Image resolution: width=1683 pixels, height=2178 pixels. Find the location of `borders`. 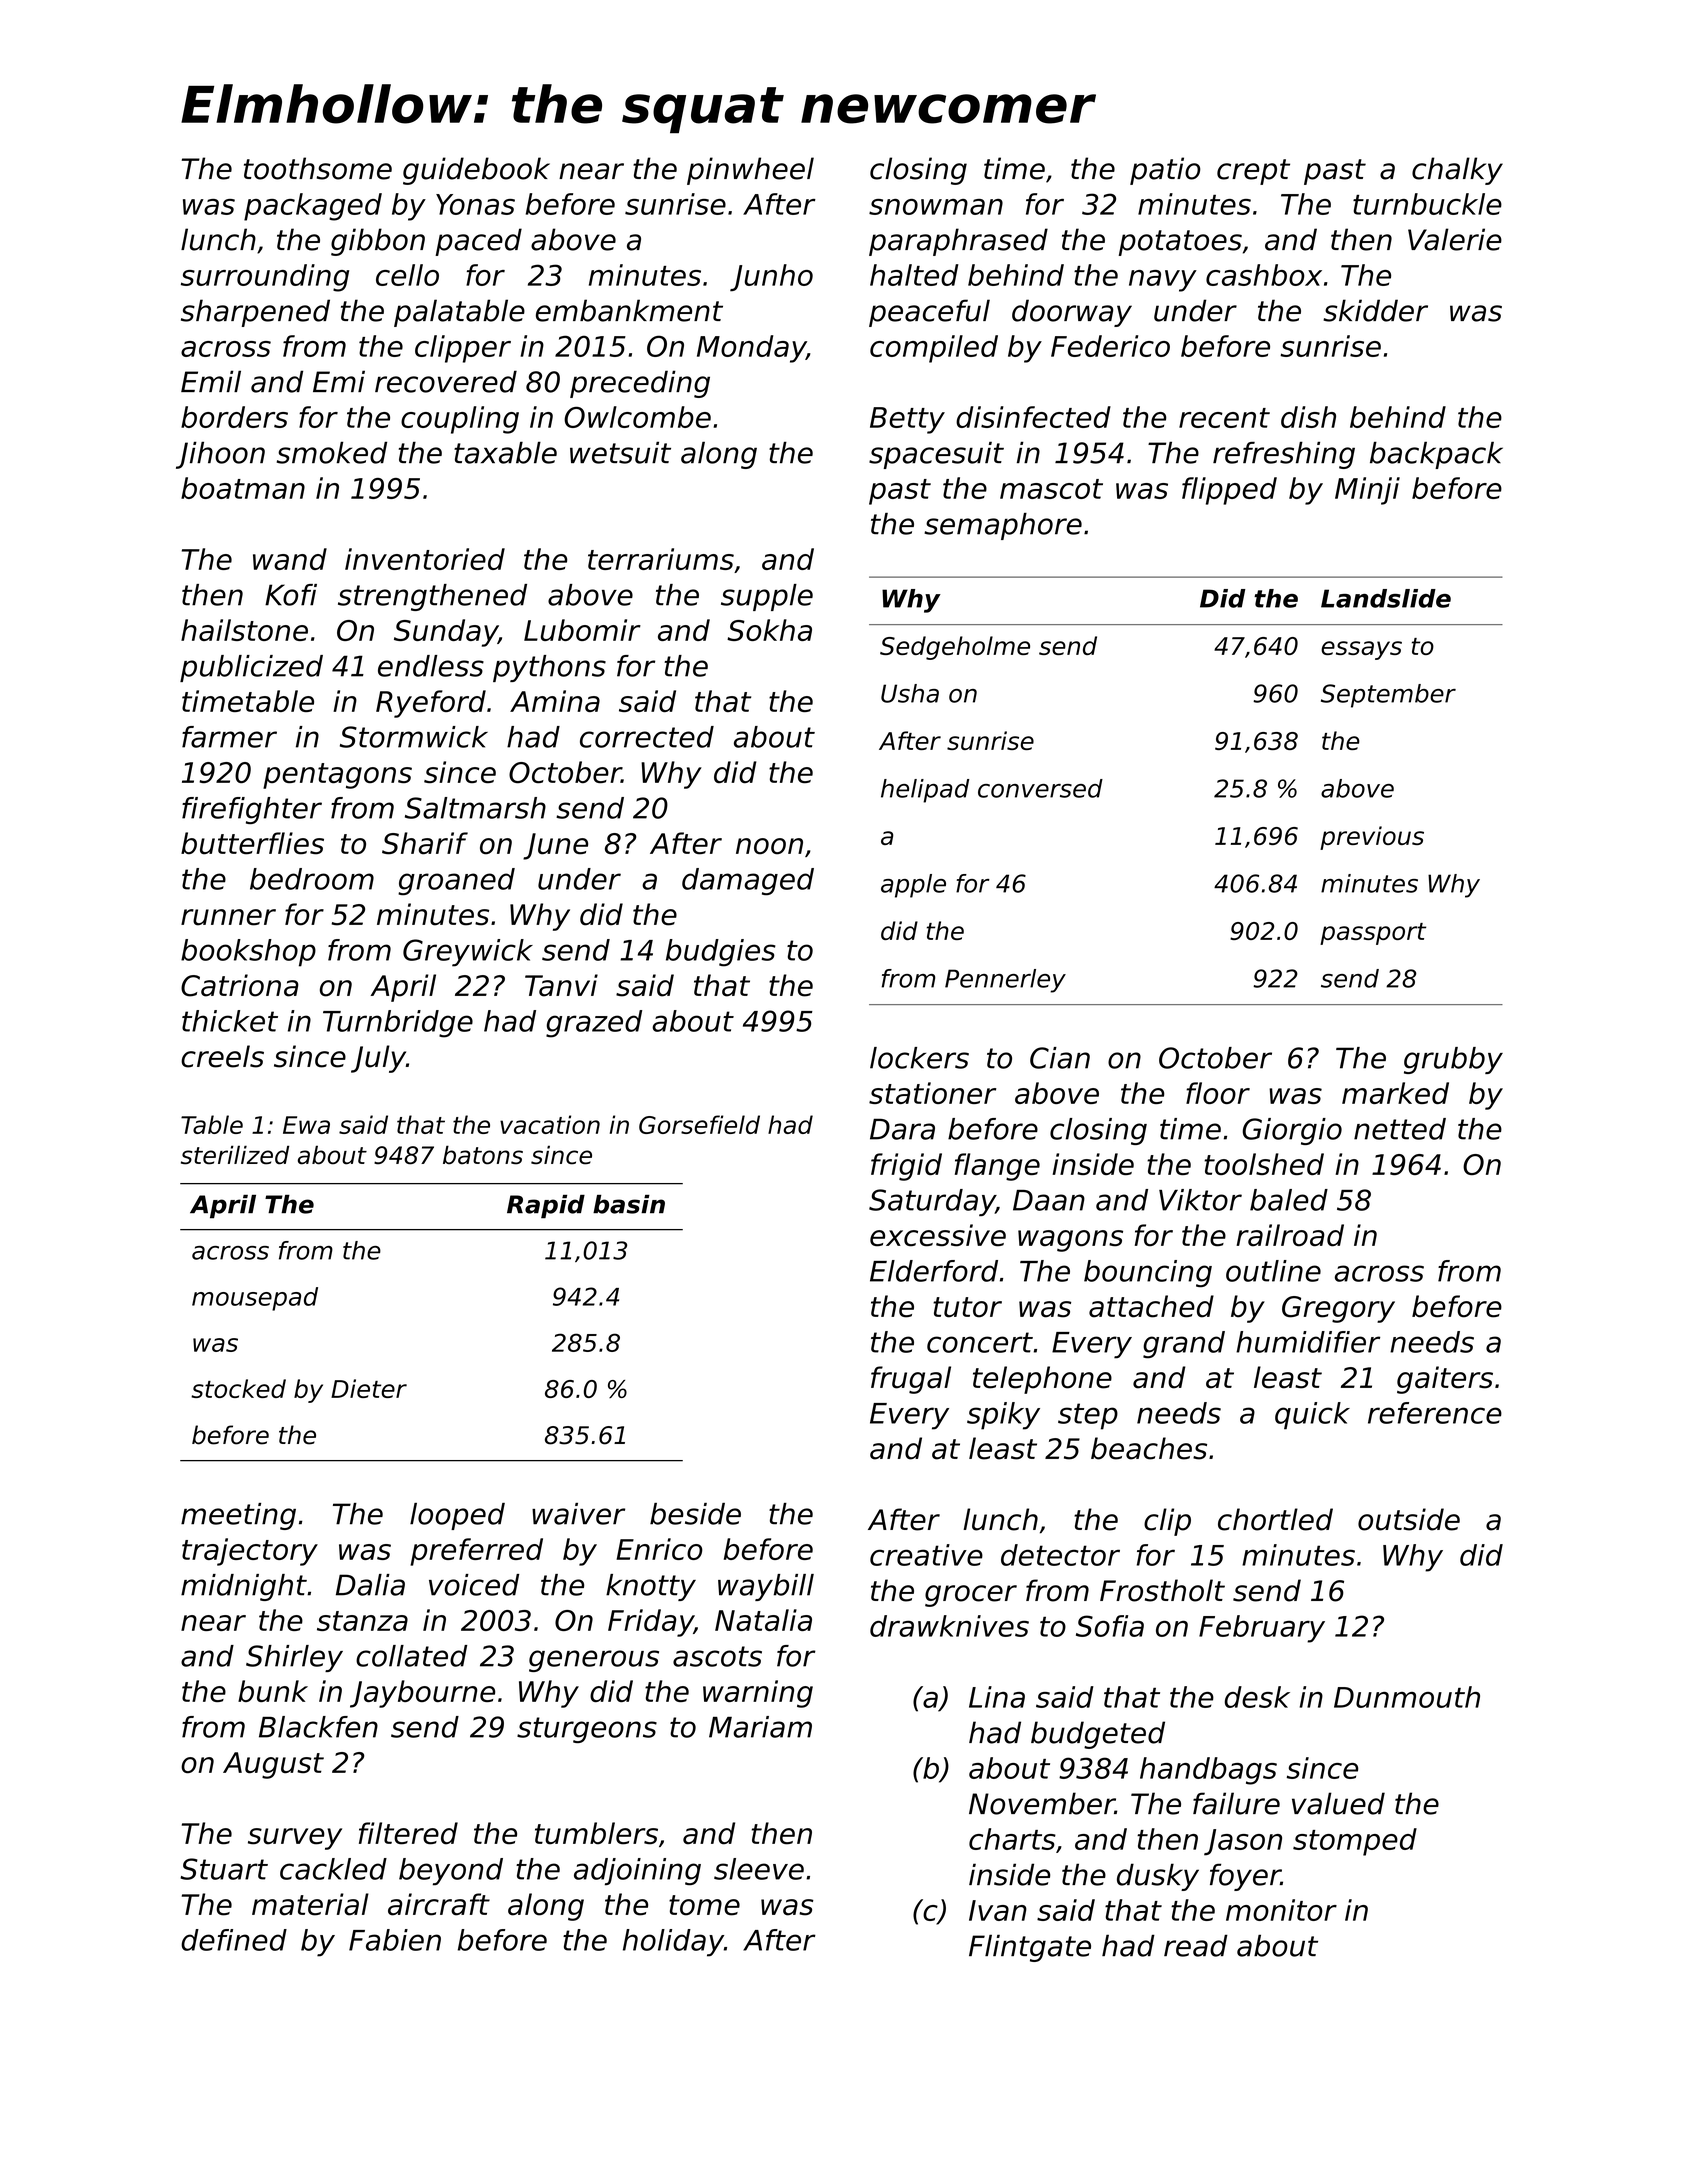

borders is located at coordinates (234, 417).
